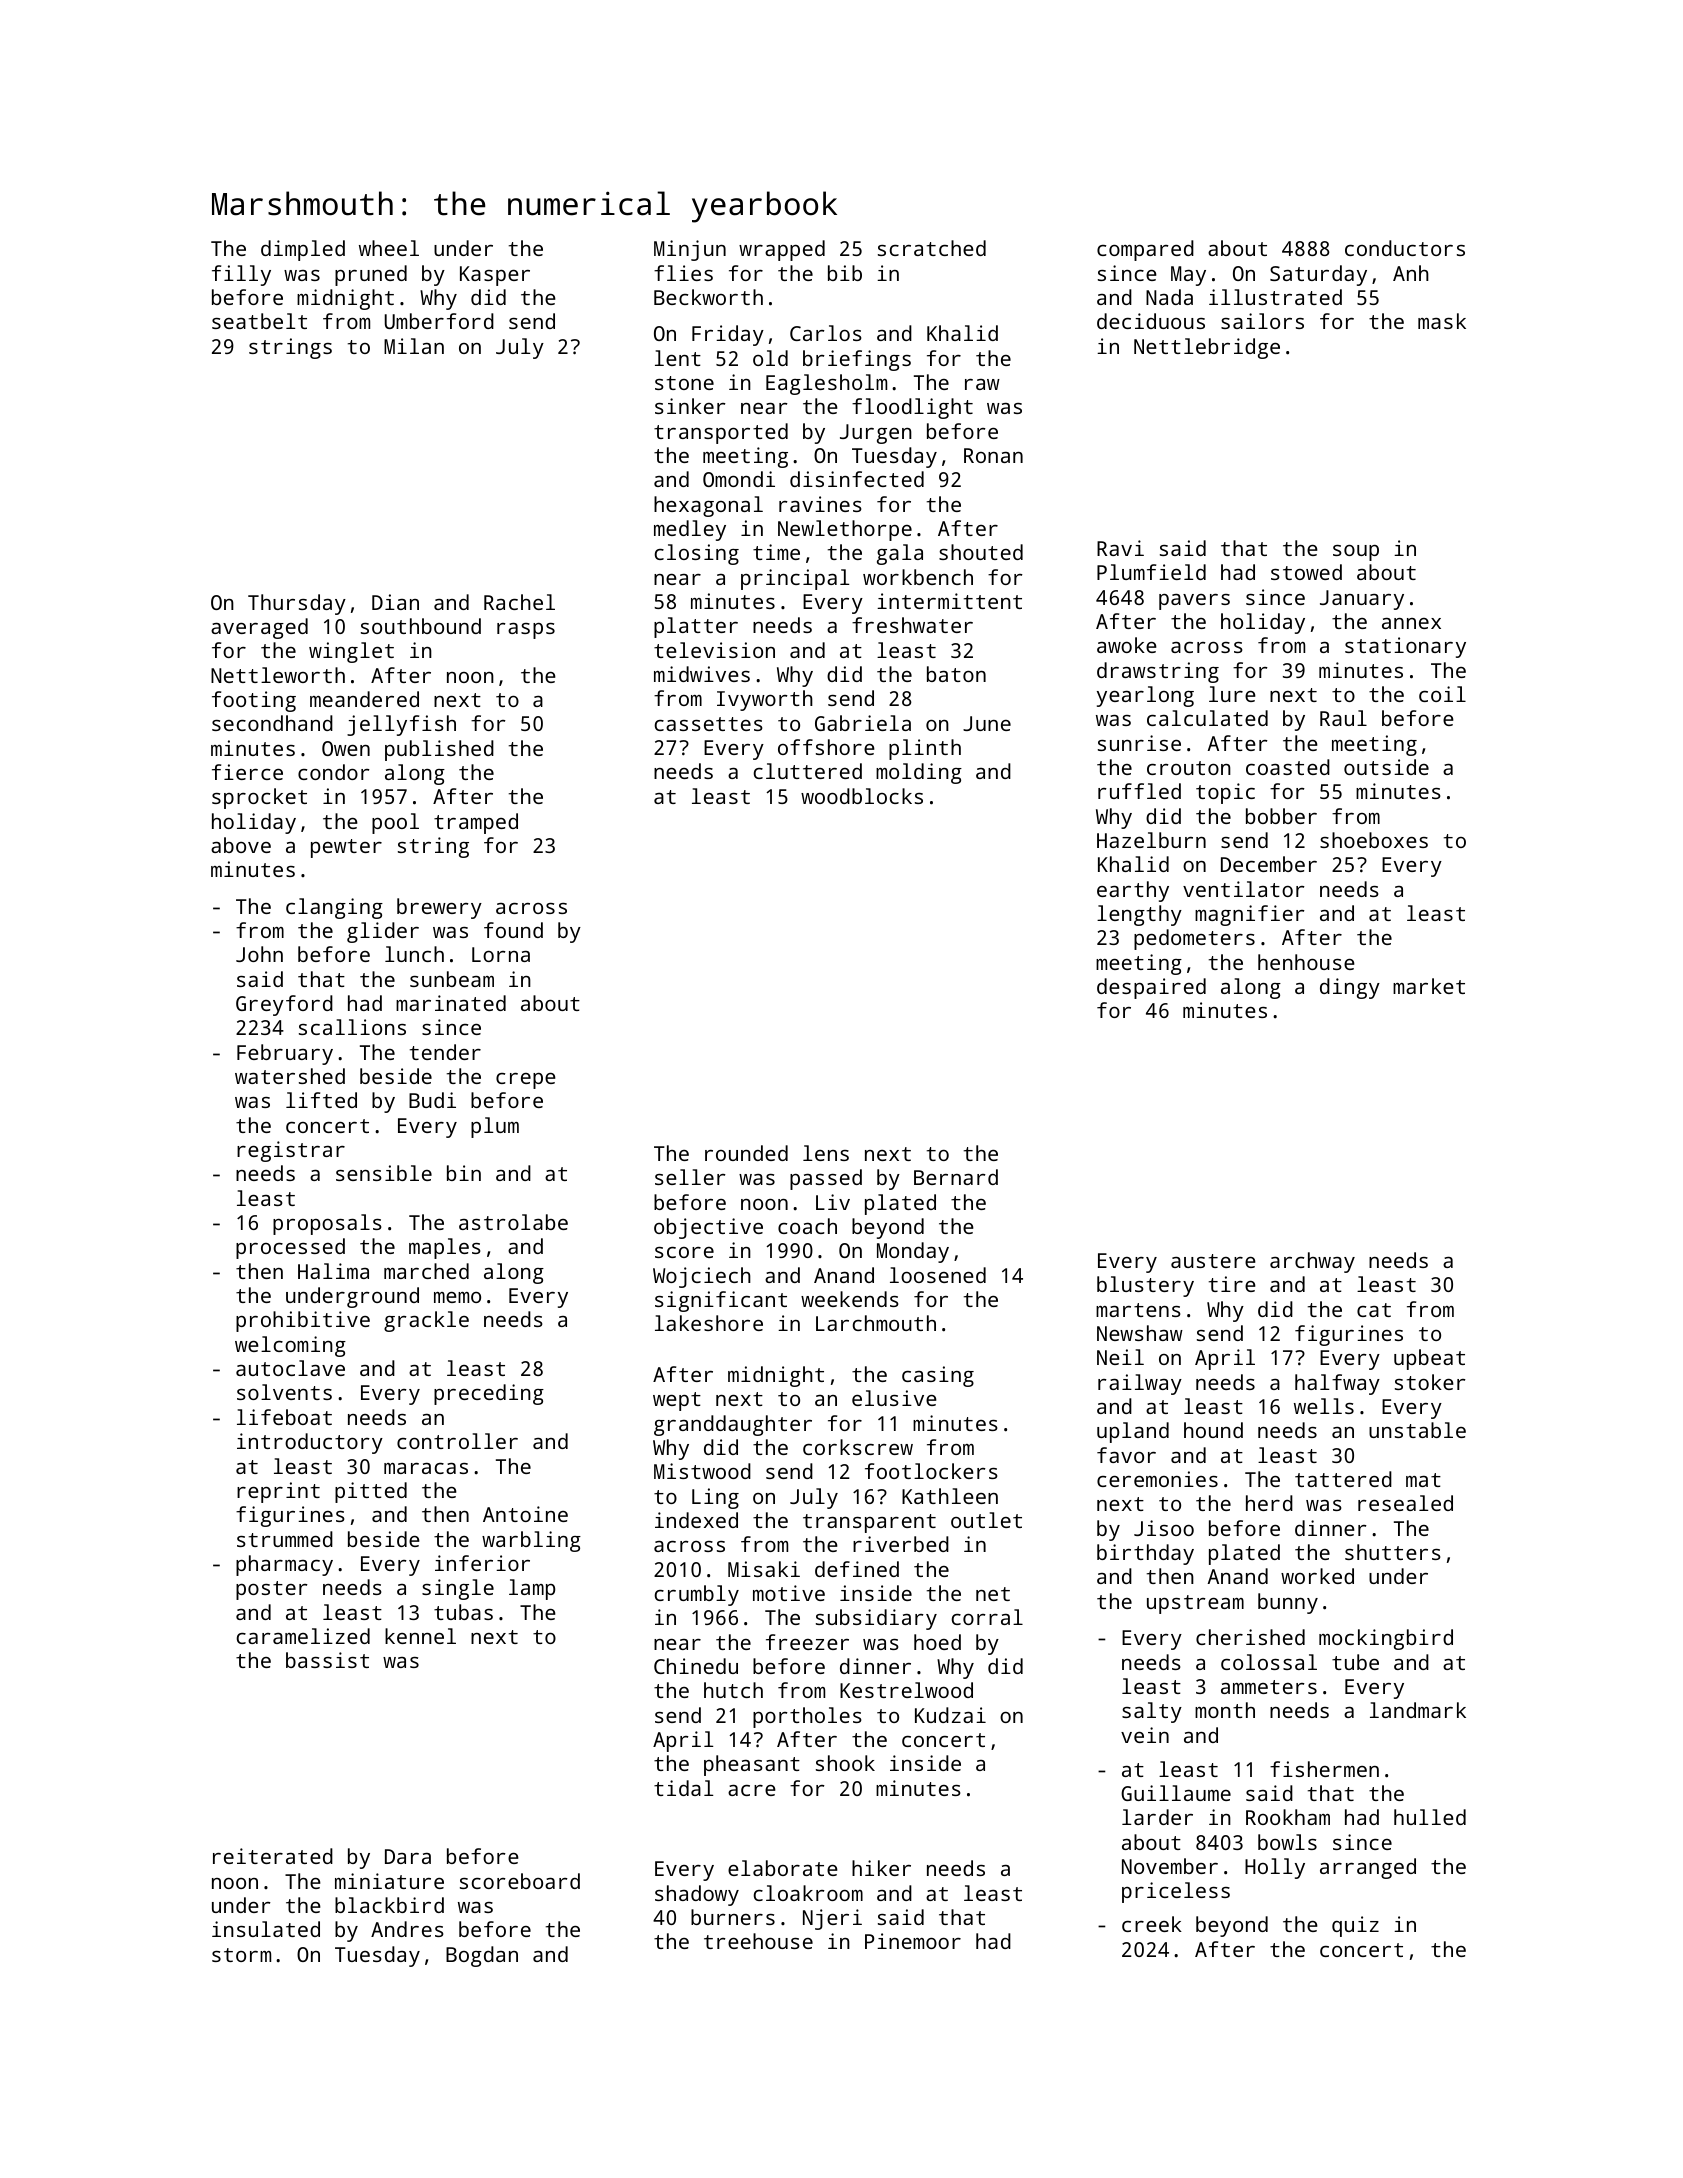 This document has width=1683, height=2178. What do you see at coordinates (1164, 1528) in the document?
I see `Jisoo` at bounding box center [1164, 1528].
